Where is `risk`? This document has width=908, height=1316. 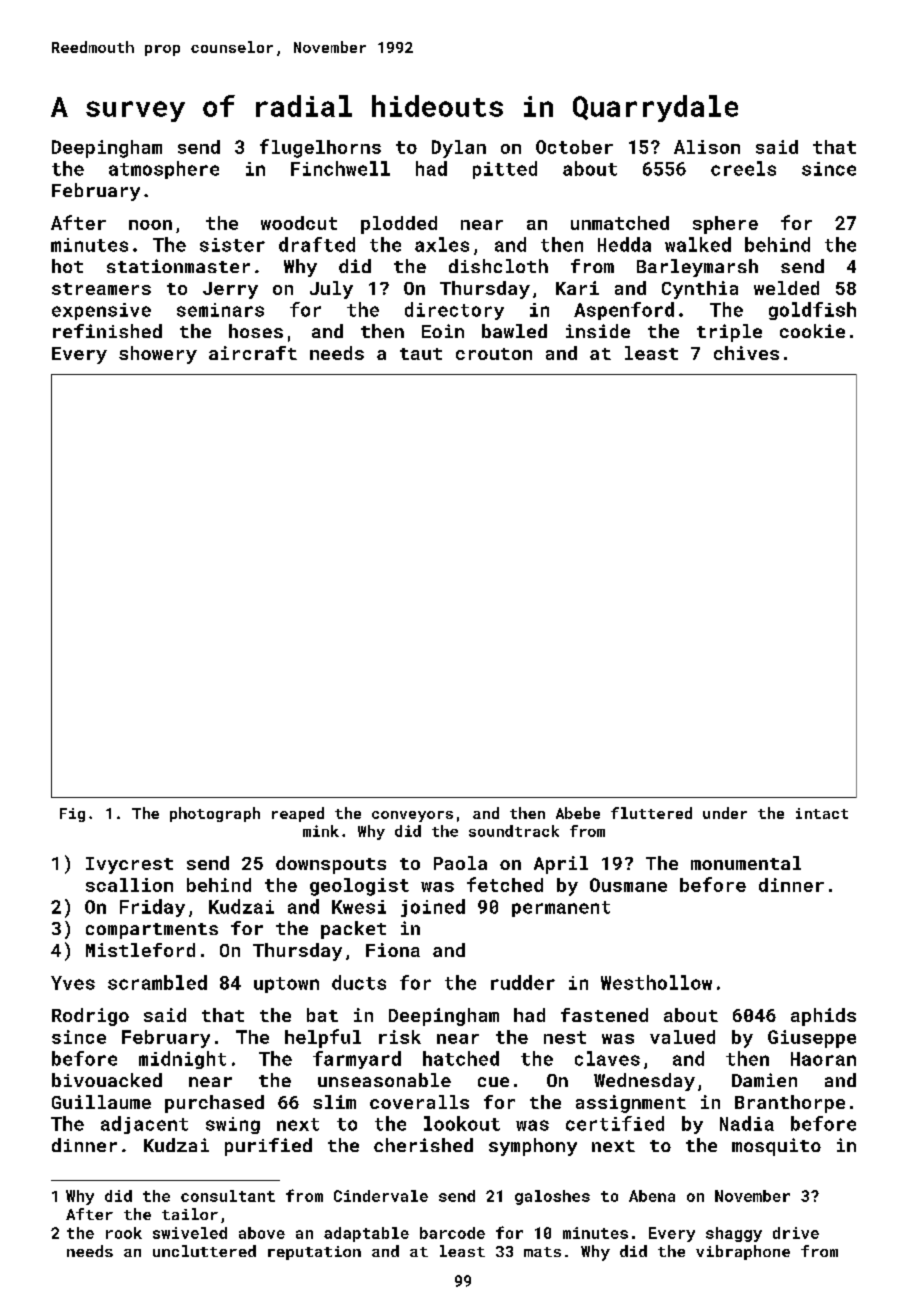
risk is located at coordinates (400, 1037).
